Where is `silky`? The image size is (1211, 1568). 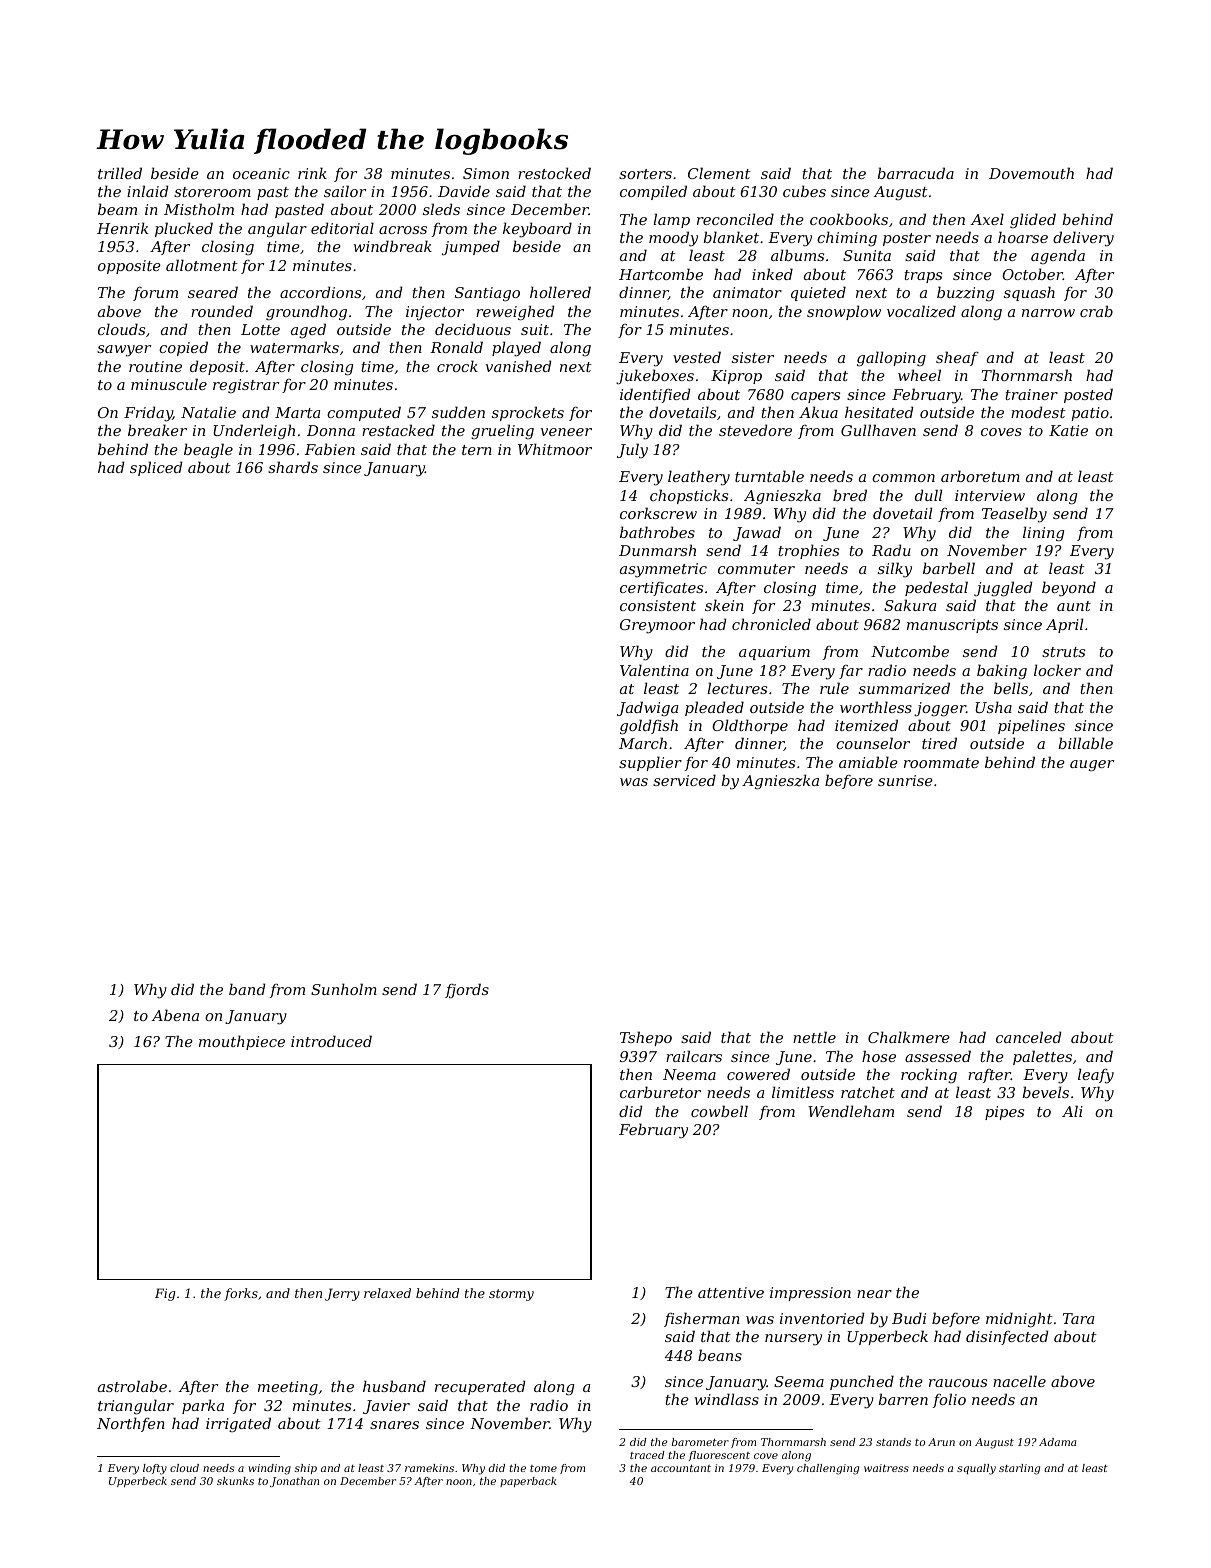
silky is located at coordinates (895, 570).
